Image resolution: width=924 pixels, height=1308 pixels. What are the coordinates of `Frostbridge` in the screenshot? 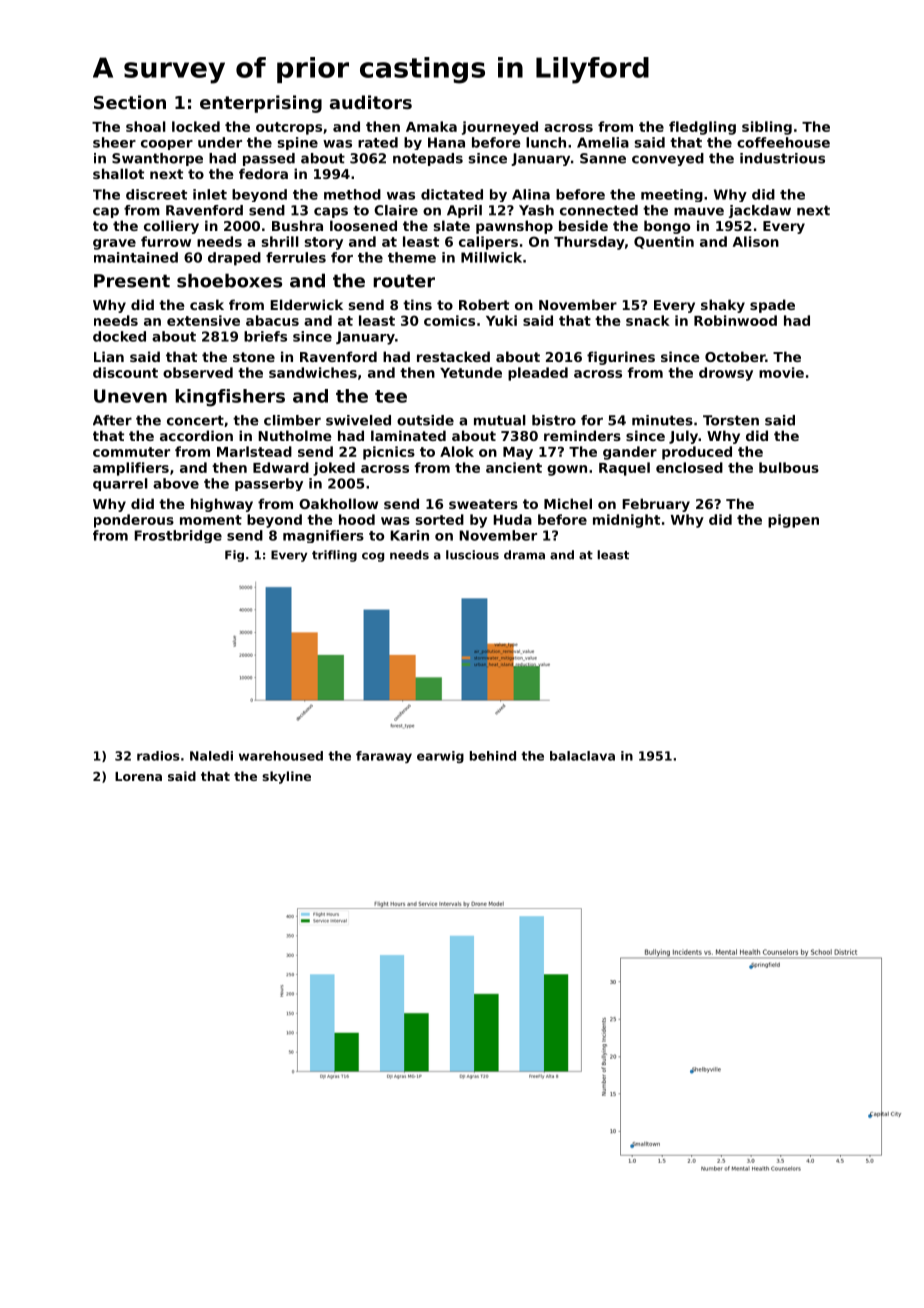 It's located at (178, 536).
